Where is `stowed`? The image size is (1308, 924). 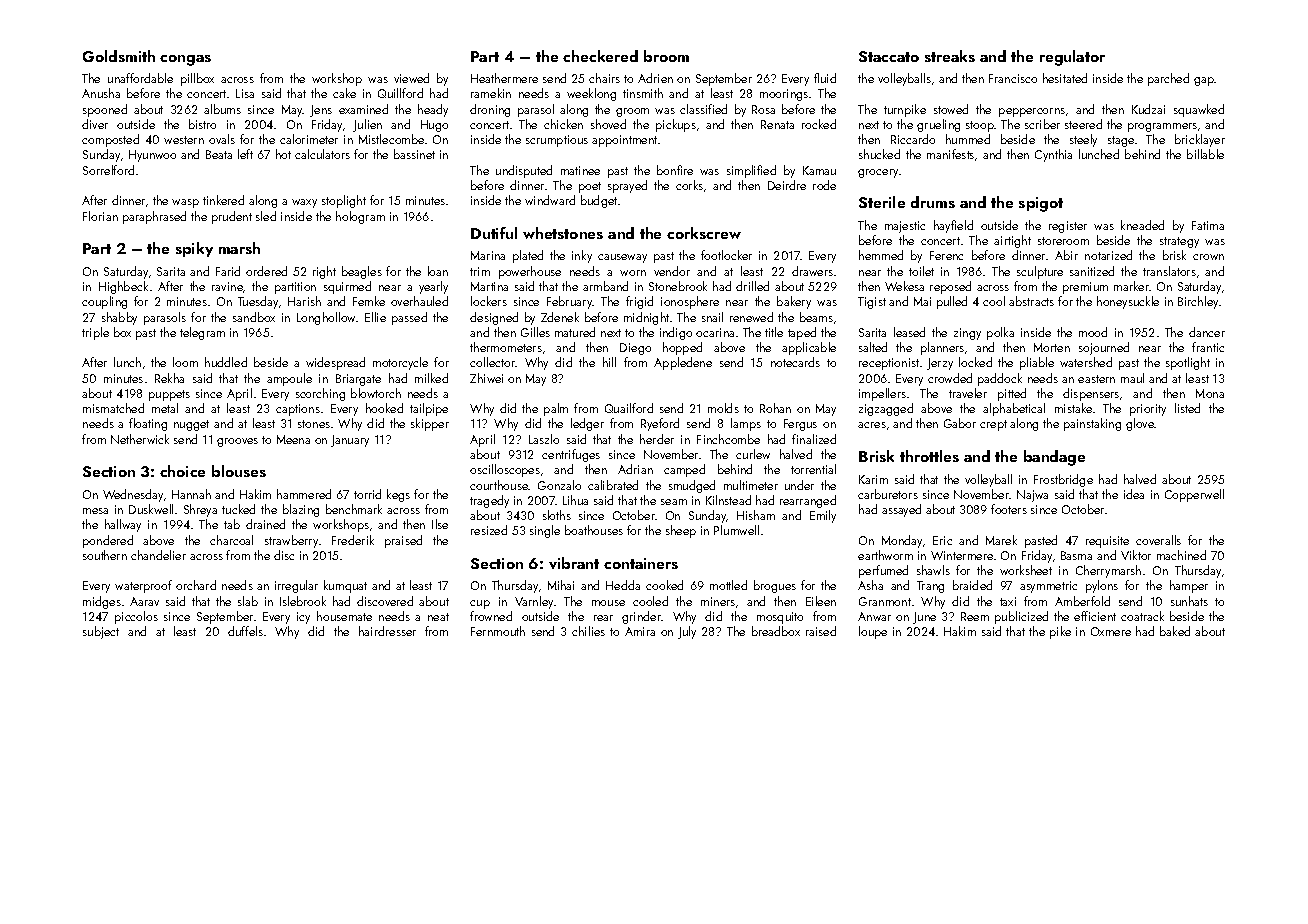 stowed is located at coordinates (951, 109).
